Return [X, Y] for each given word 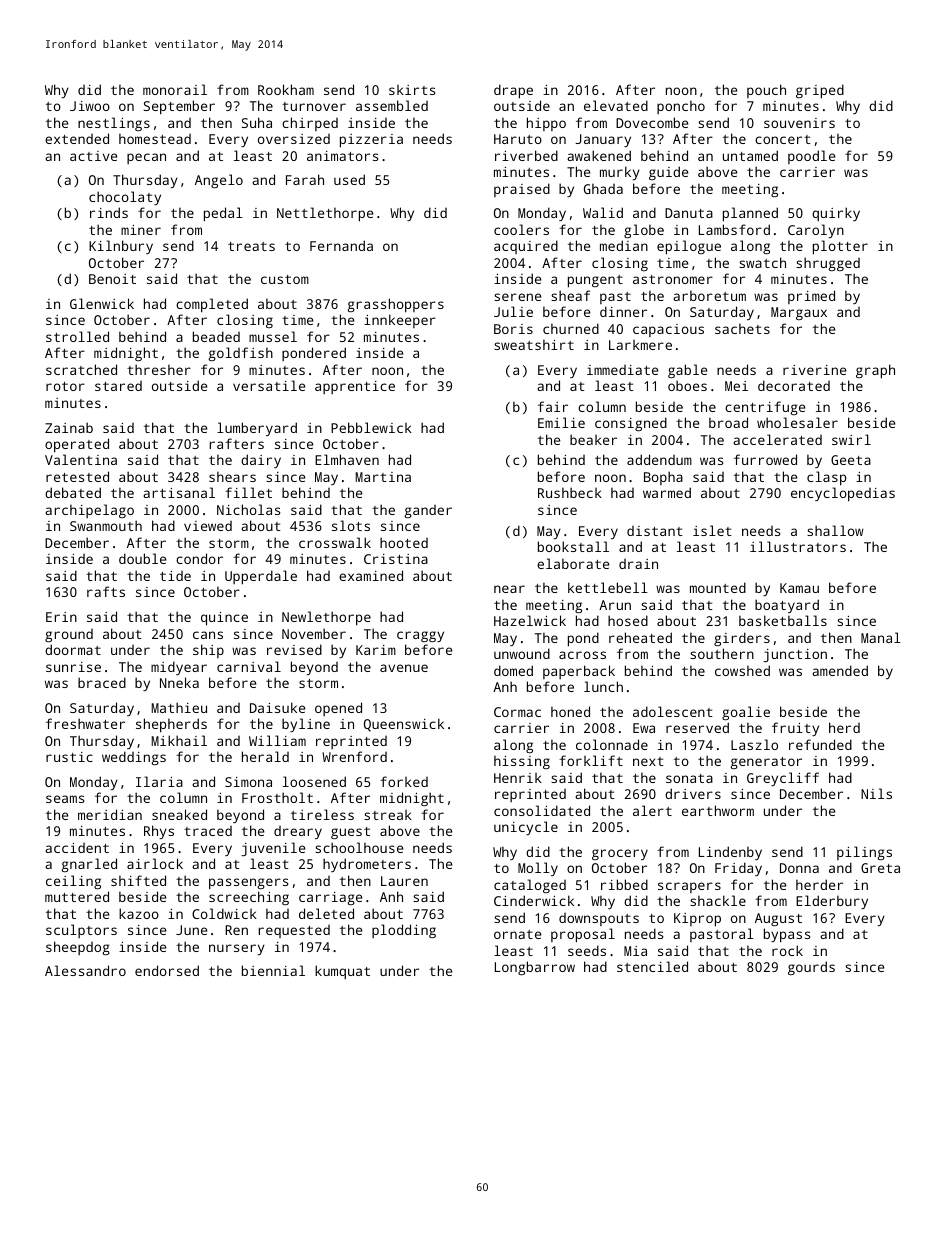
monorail [175, 89]
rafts [106, 591]
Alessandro [85, 970]
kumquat [342, 972]
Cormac [517, 712]
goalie [746, 713]
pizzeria [371, 141]
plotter [840, 247]
